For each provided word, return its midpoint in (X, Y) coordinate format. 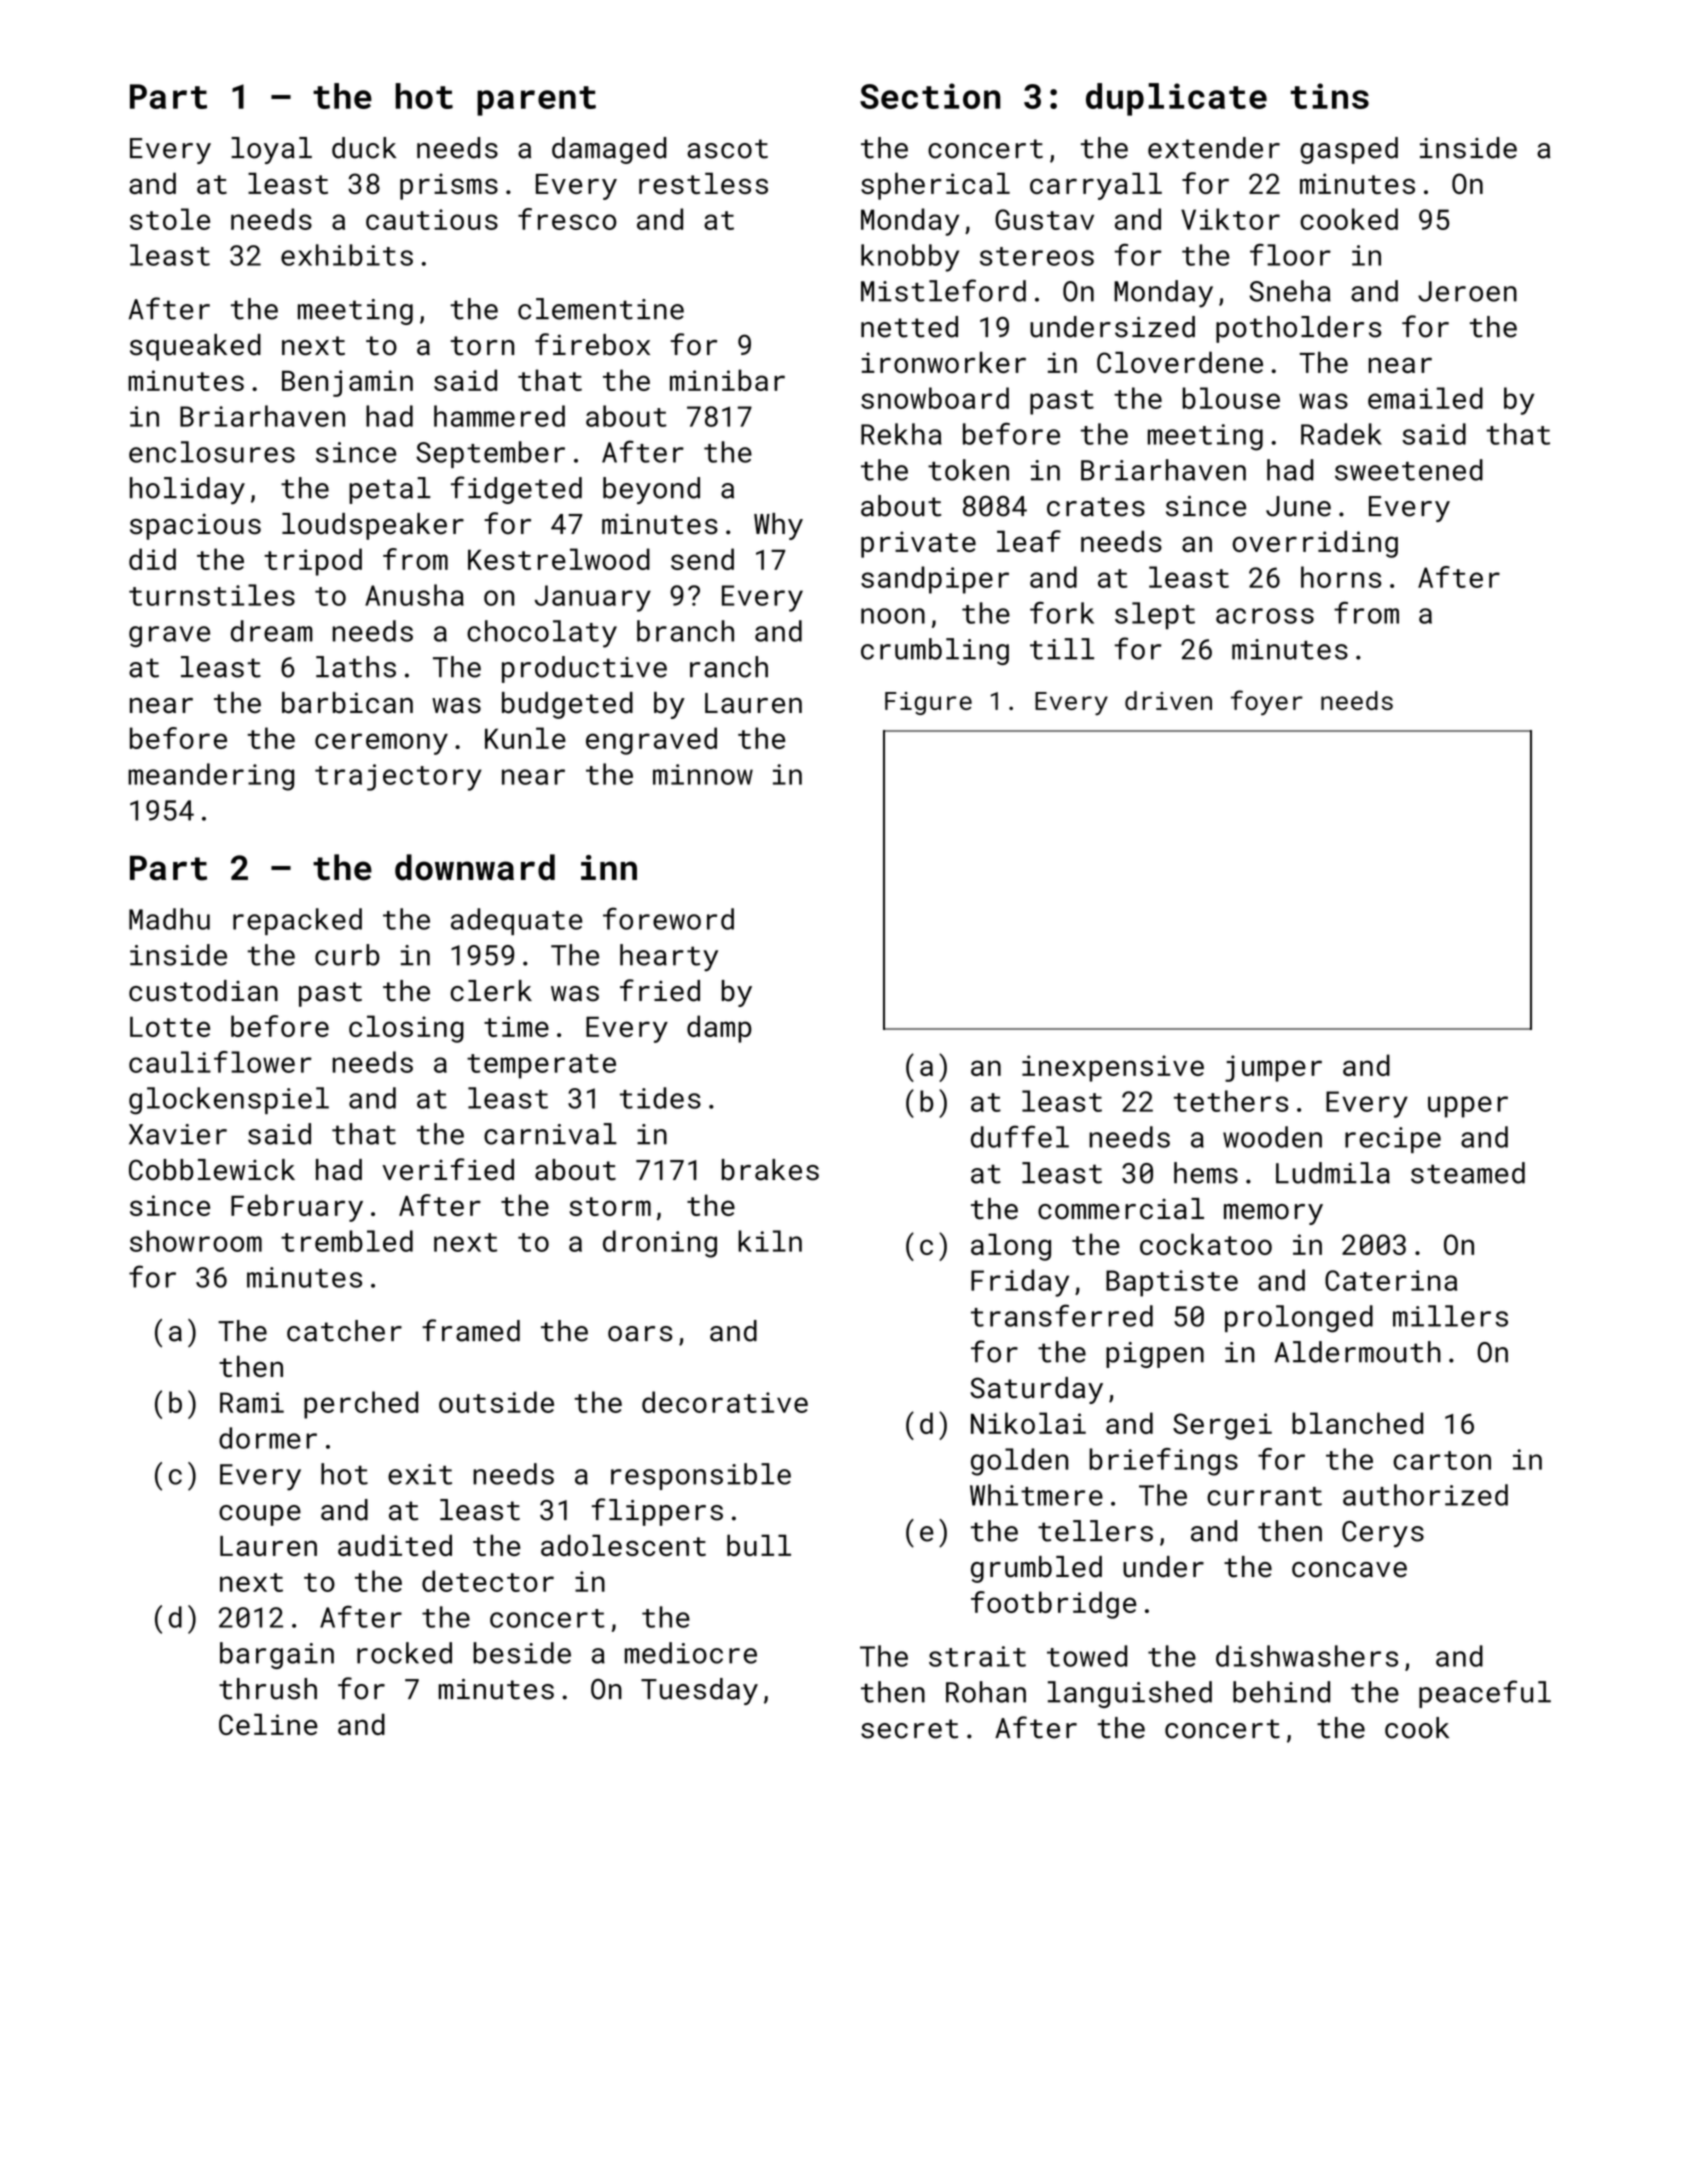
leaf (1029, 541)
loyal (271, 150)
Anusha (414, 595)
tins (1329, 96)
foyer (1267, 703)
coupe (260, 1515)
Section (930, 96)
